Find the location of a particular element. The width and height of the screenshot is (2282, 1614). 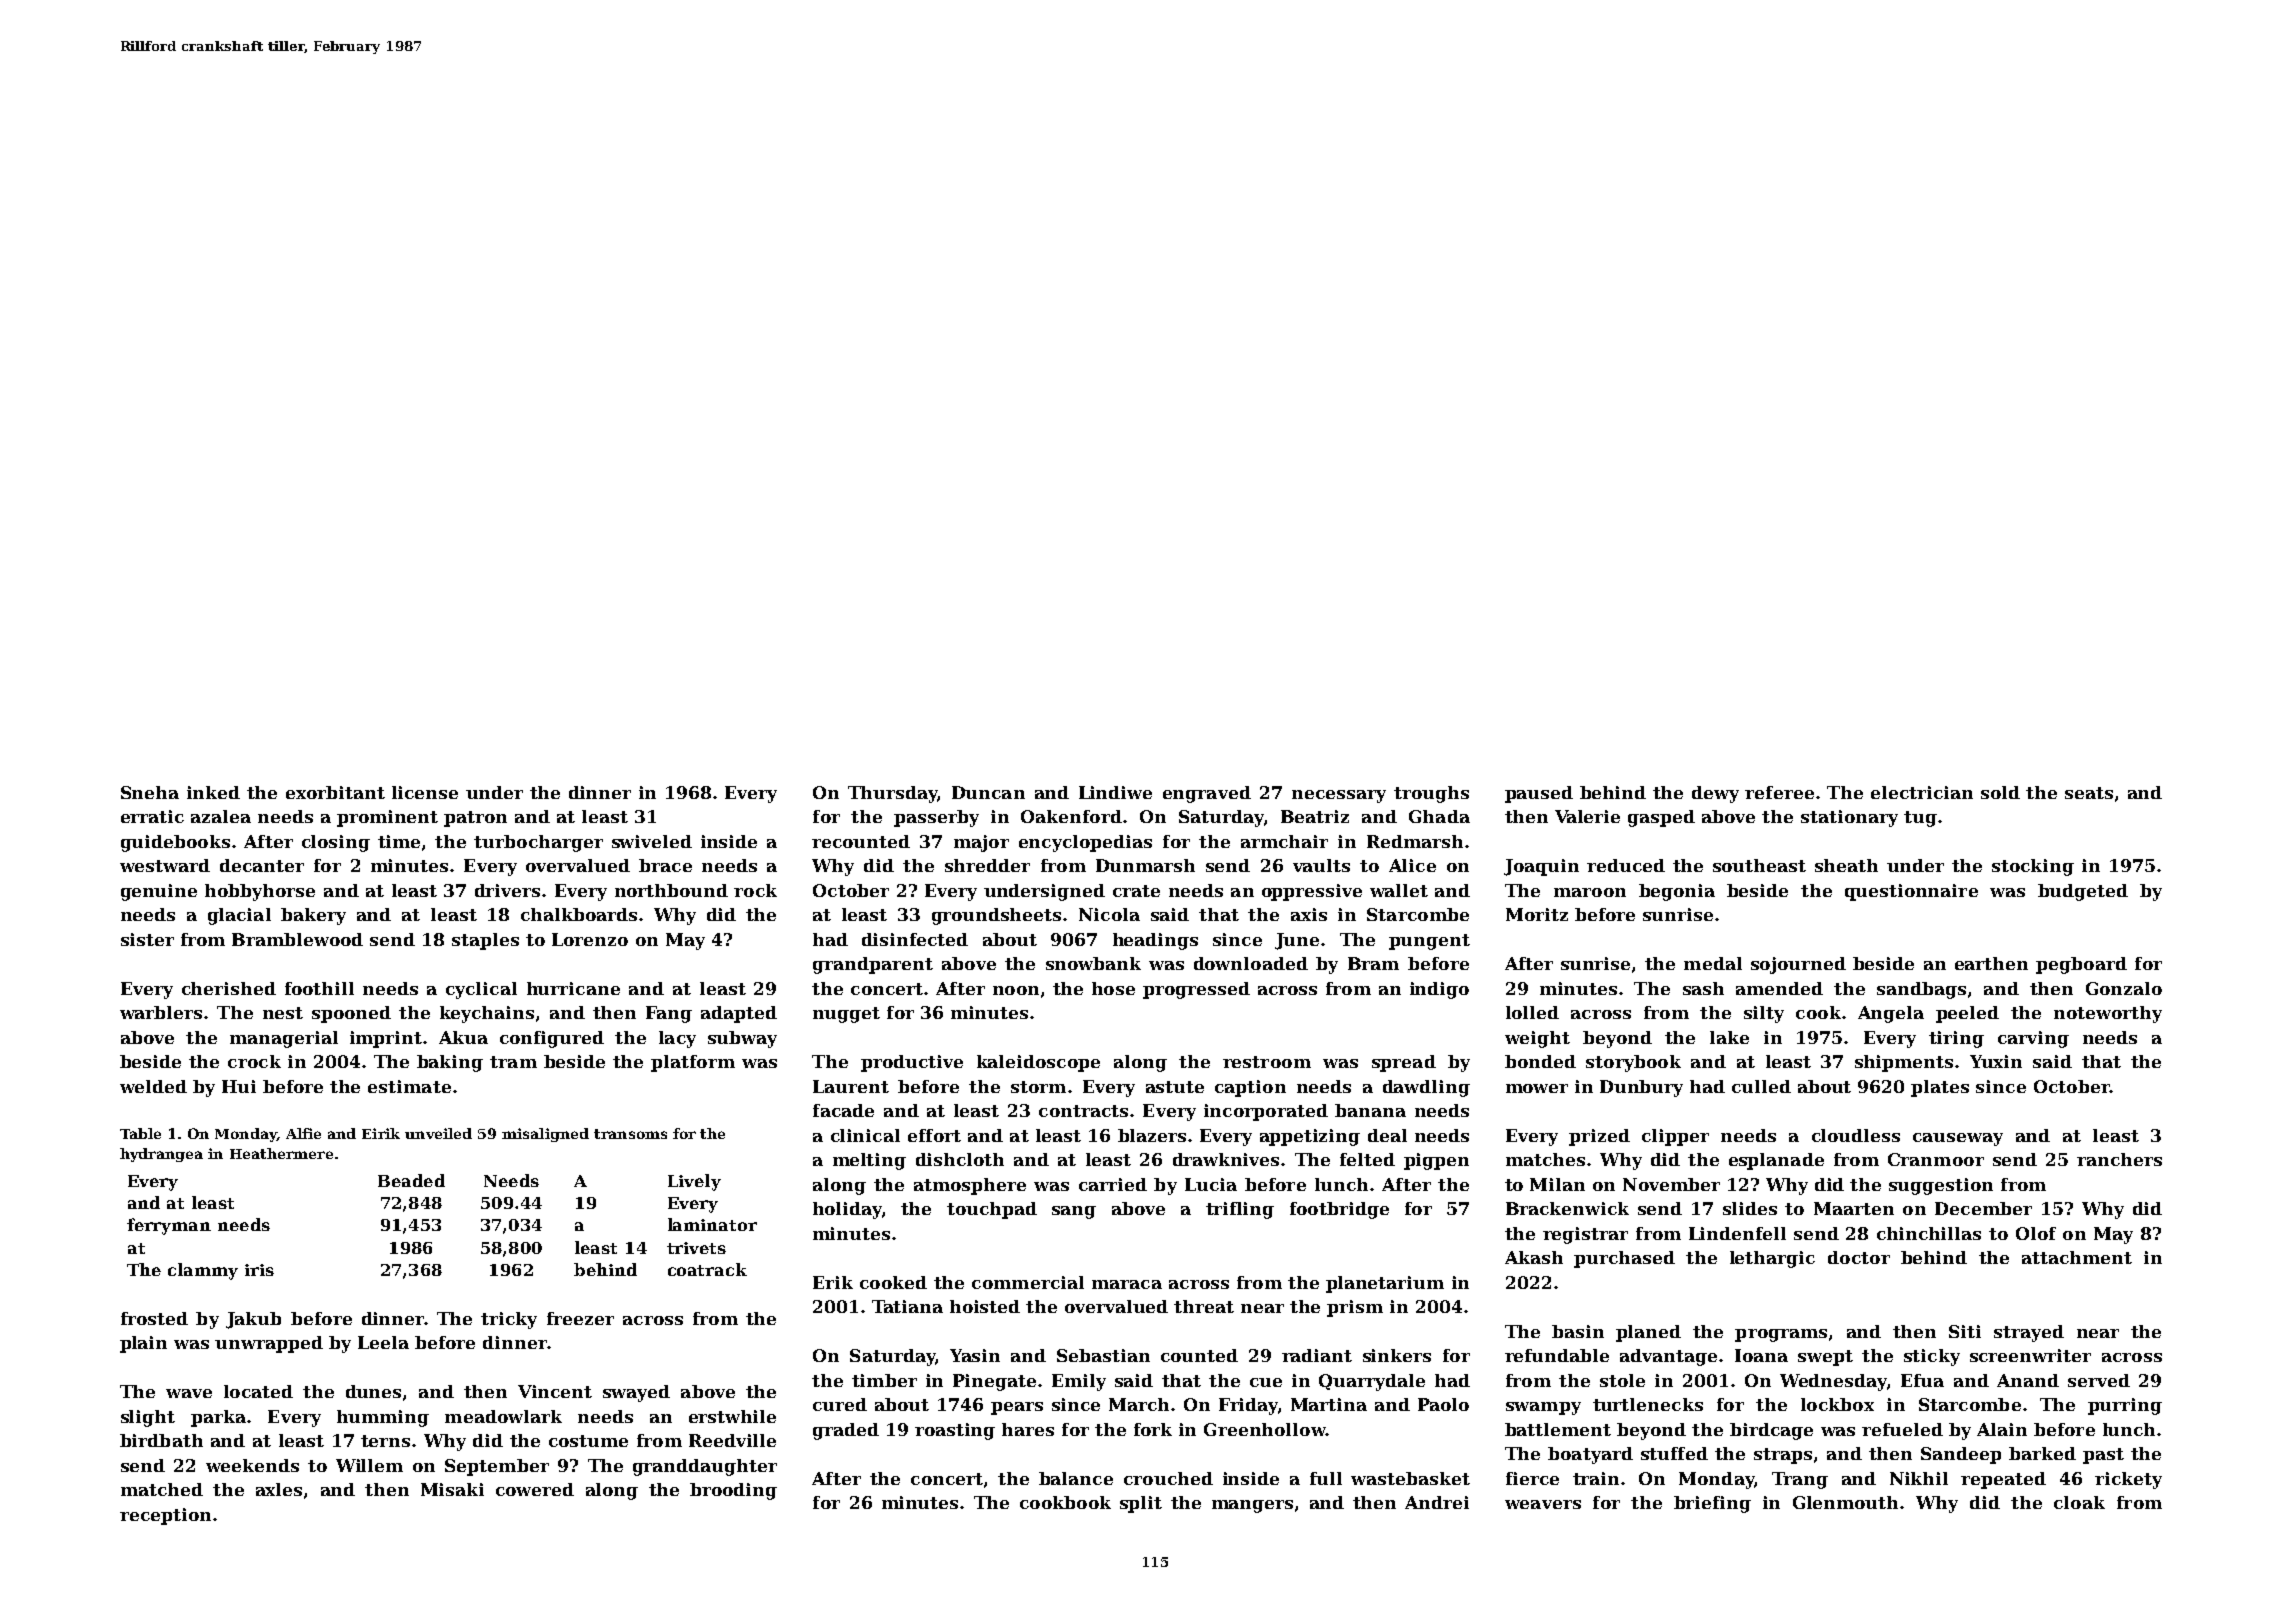

planed is located at coordinates (1648, 1333).
